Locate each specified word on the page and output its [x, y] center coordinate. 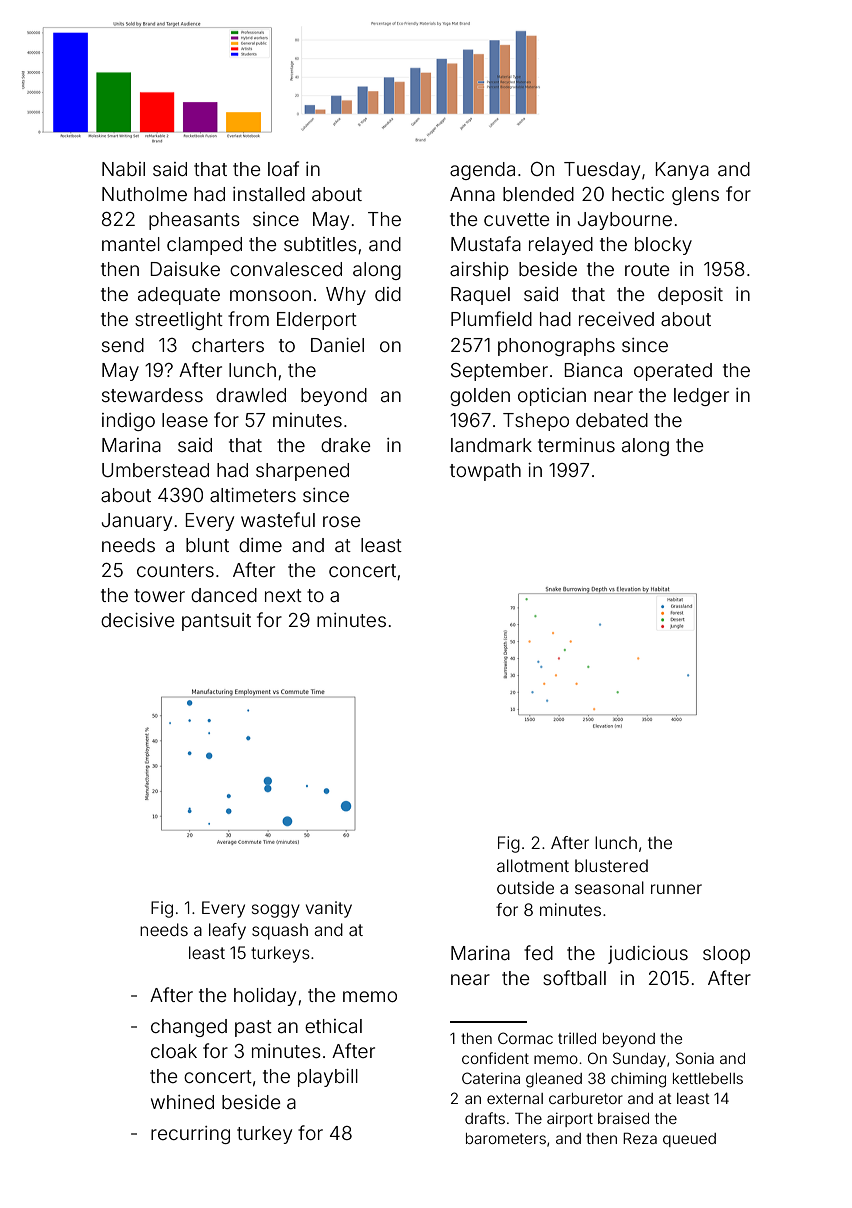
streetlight [179, 321]
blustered [611, 865]
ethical [333, 1026]
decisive [138, 620]
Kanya [682, 171]
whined [182, 1102]
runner [676, 889]
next [283, 595]
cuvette [517, 219]
